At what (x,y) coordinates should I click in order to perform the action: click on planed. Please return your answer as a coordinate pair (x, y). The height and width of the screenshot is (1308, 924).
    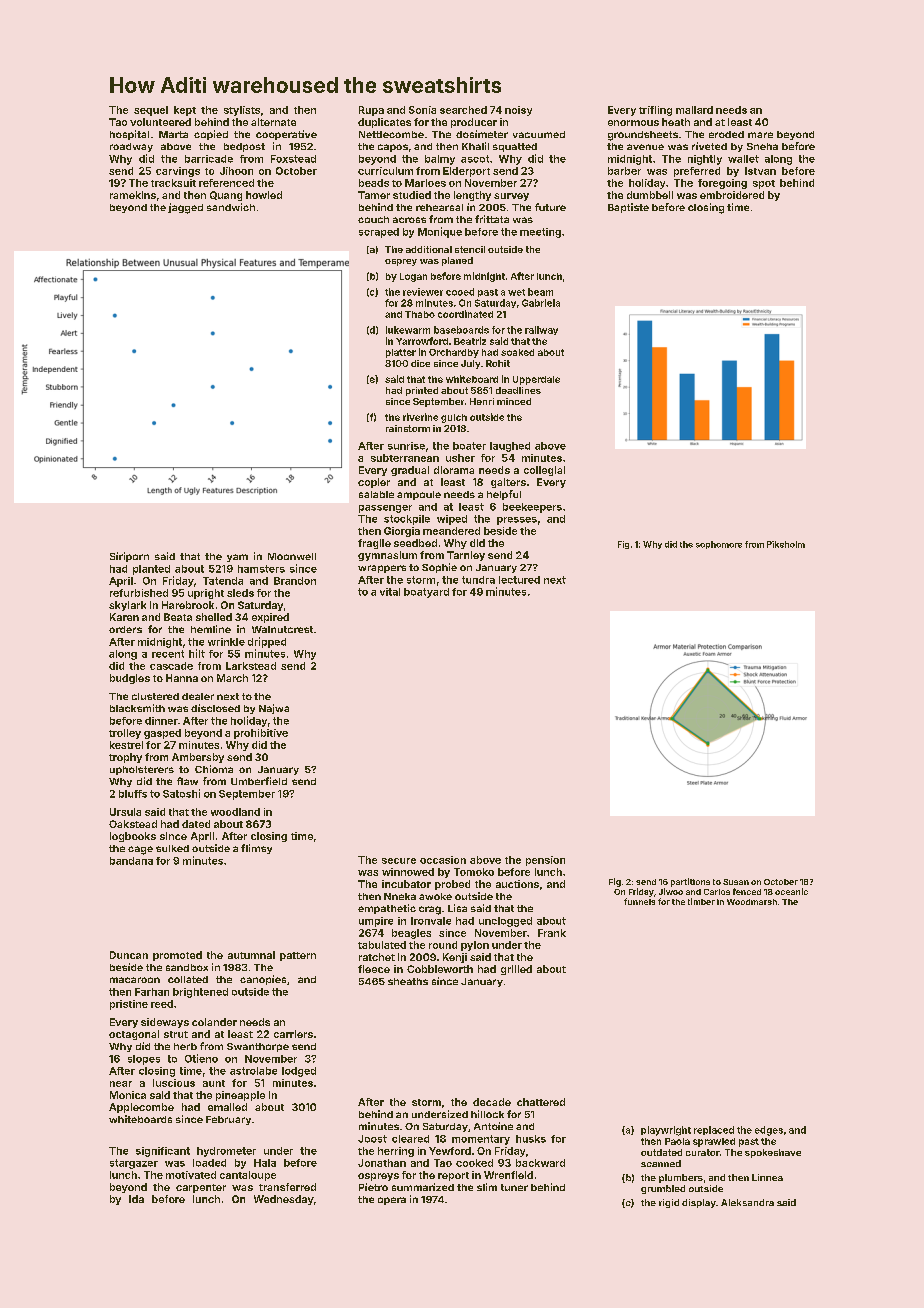
    Looking at the image, I should click on (457, 261).
